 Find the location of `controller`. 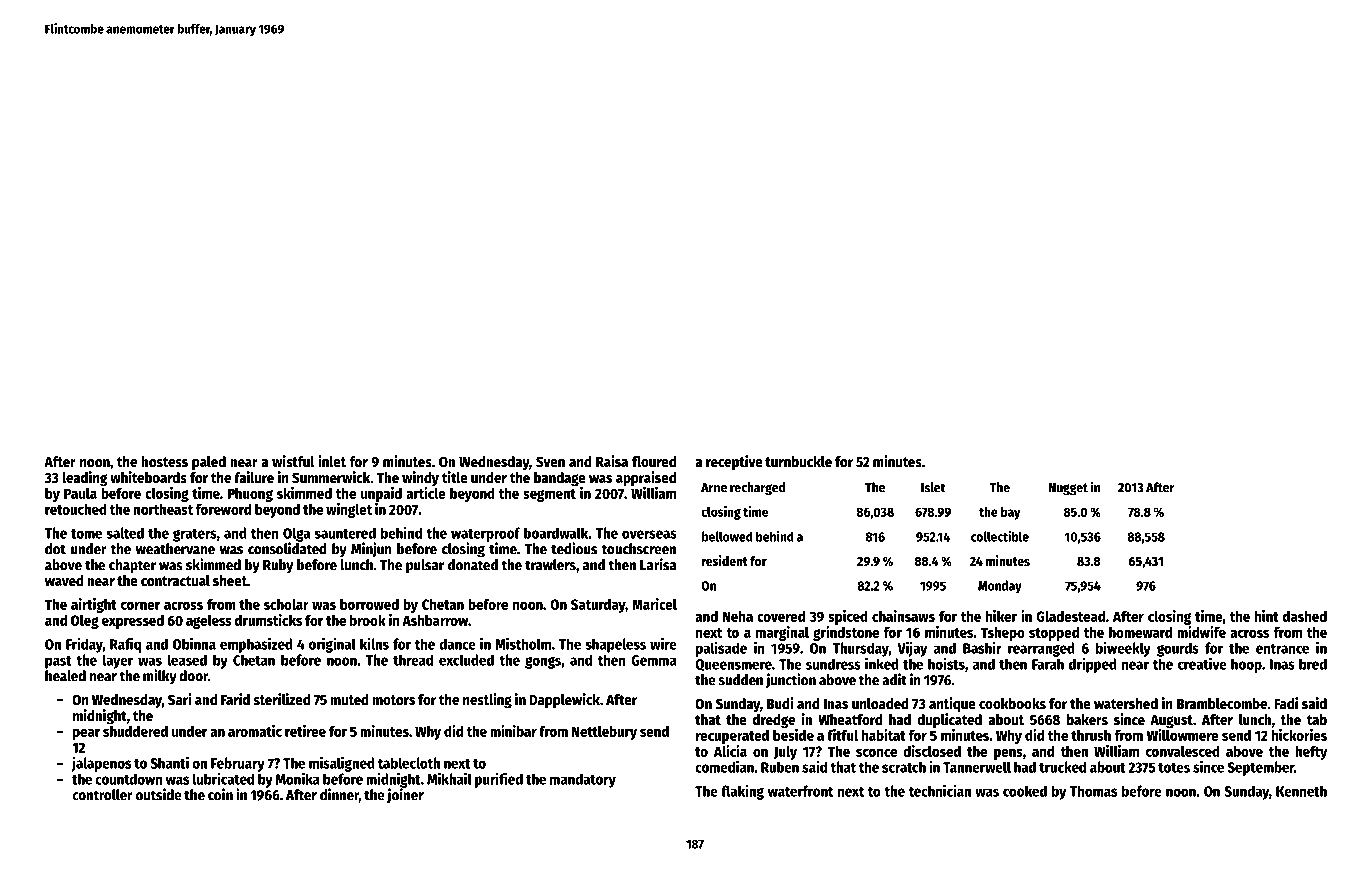

controller is located at coordinates (102, 795).
